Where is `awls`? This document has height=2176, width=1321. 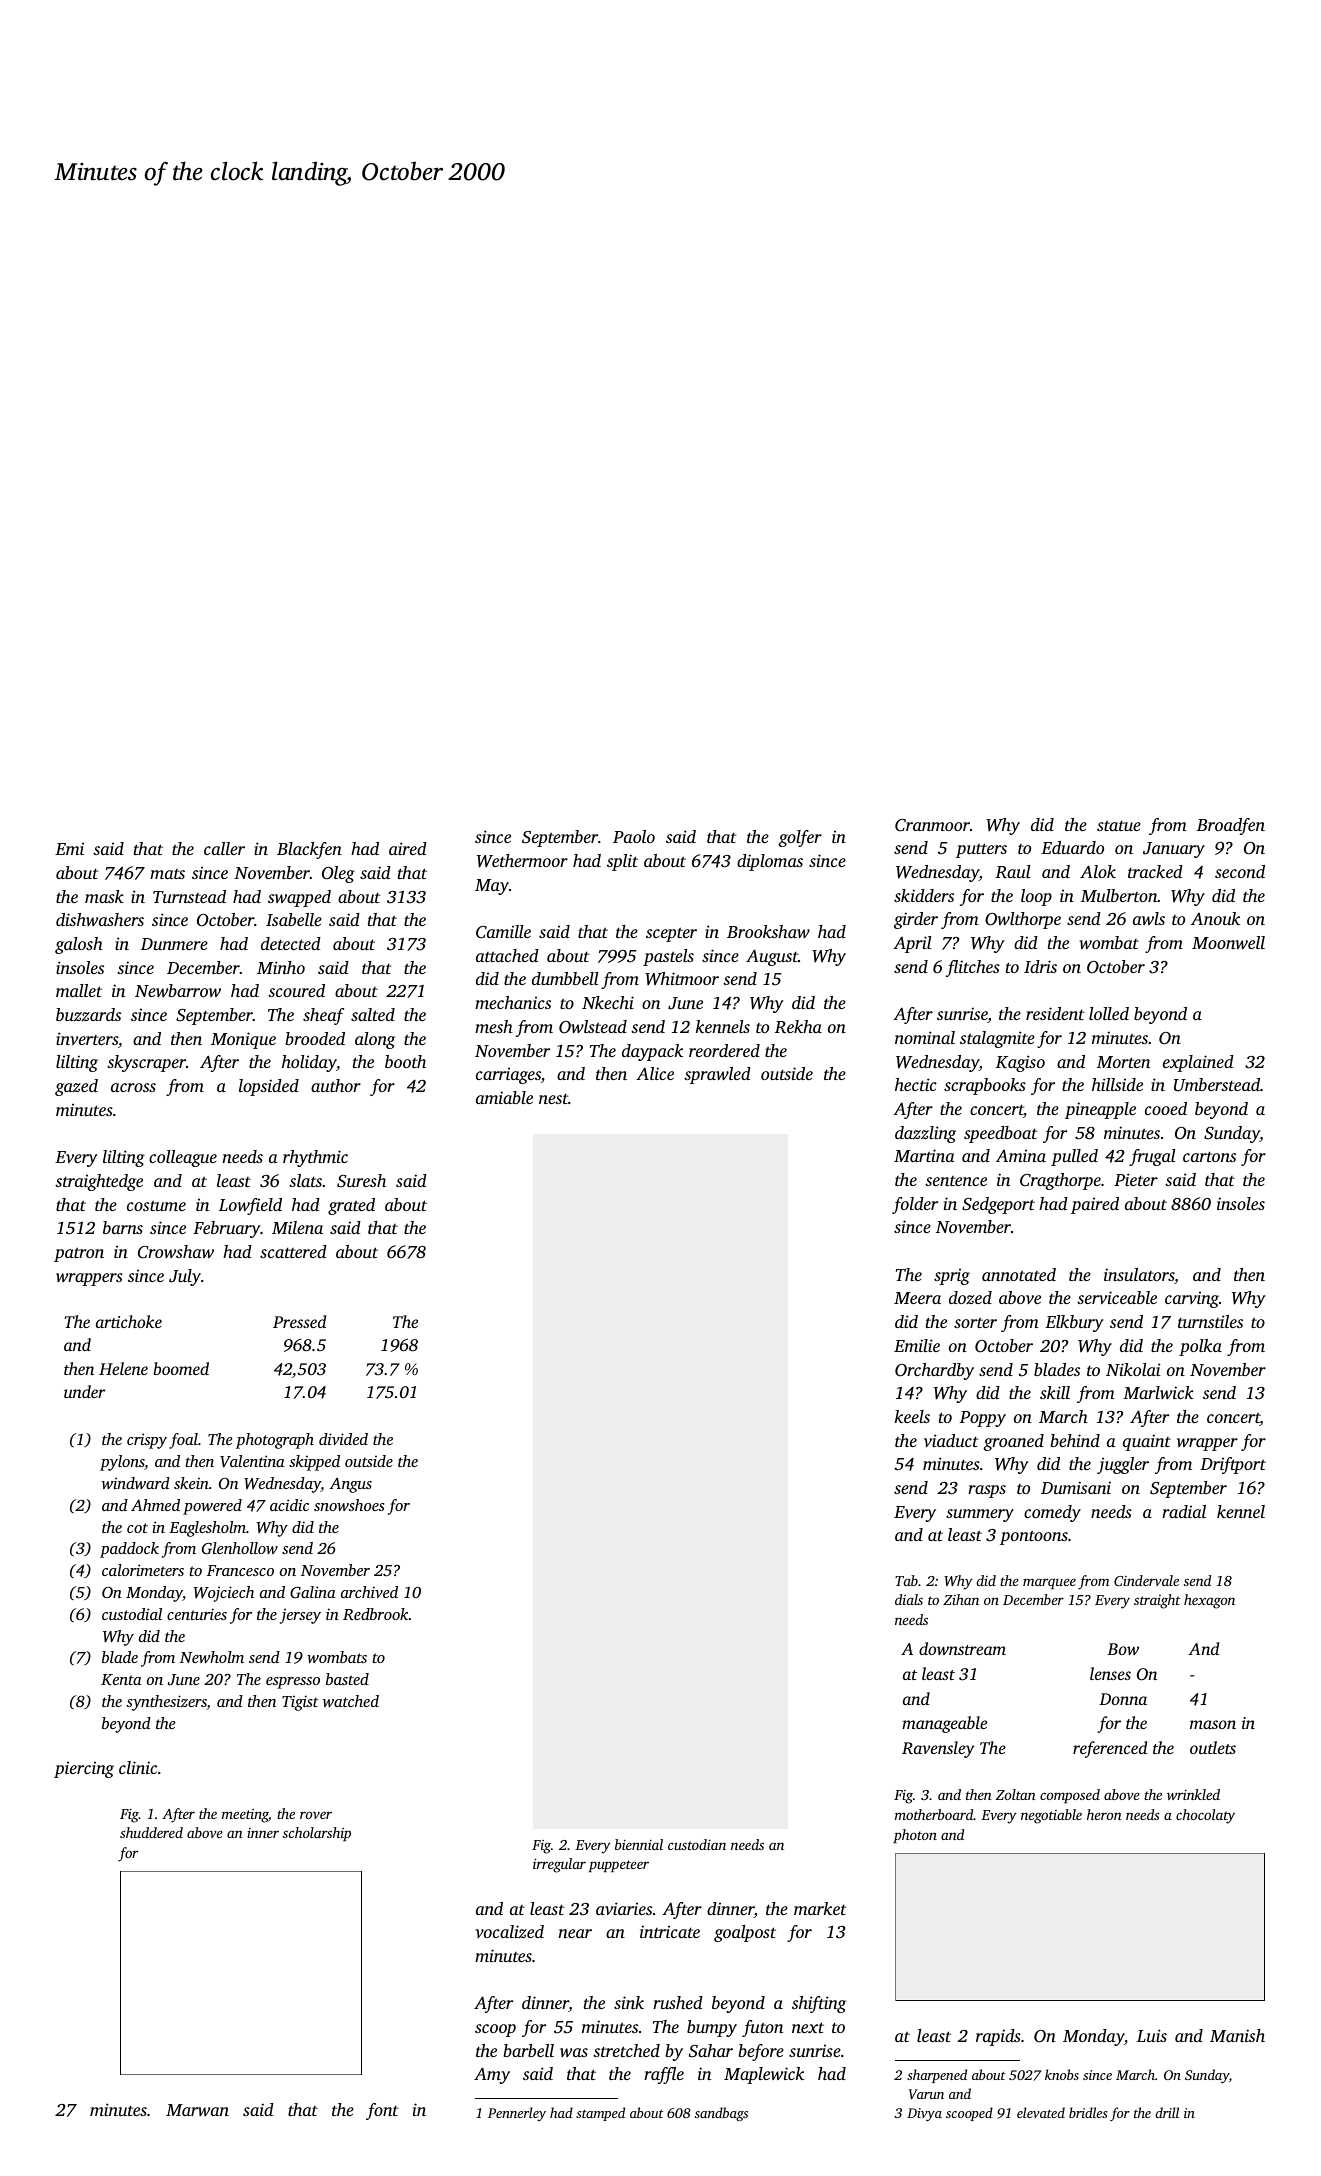
awls is located at coordinates (1149, 918).
